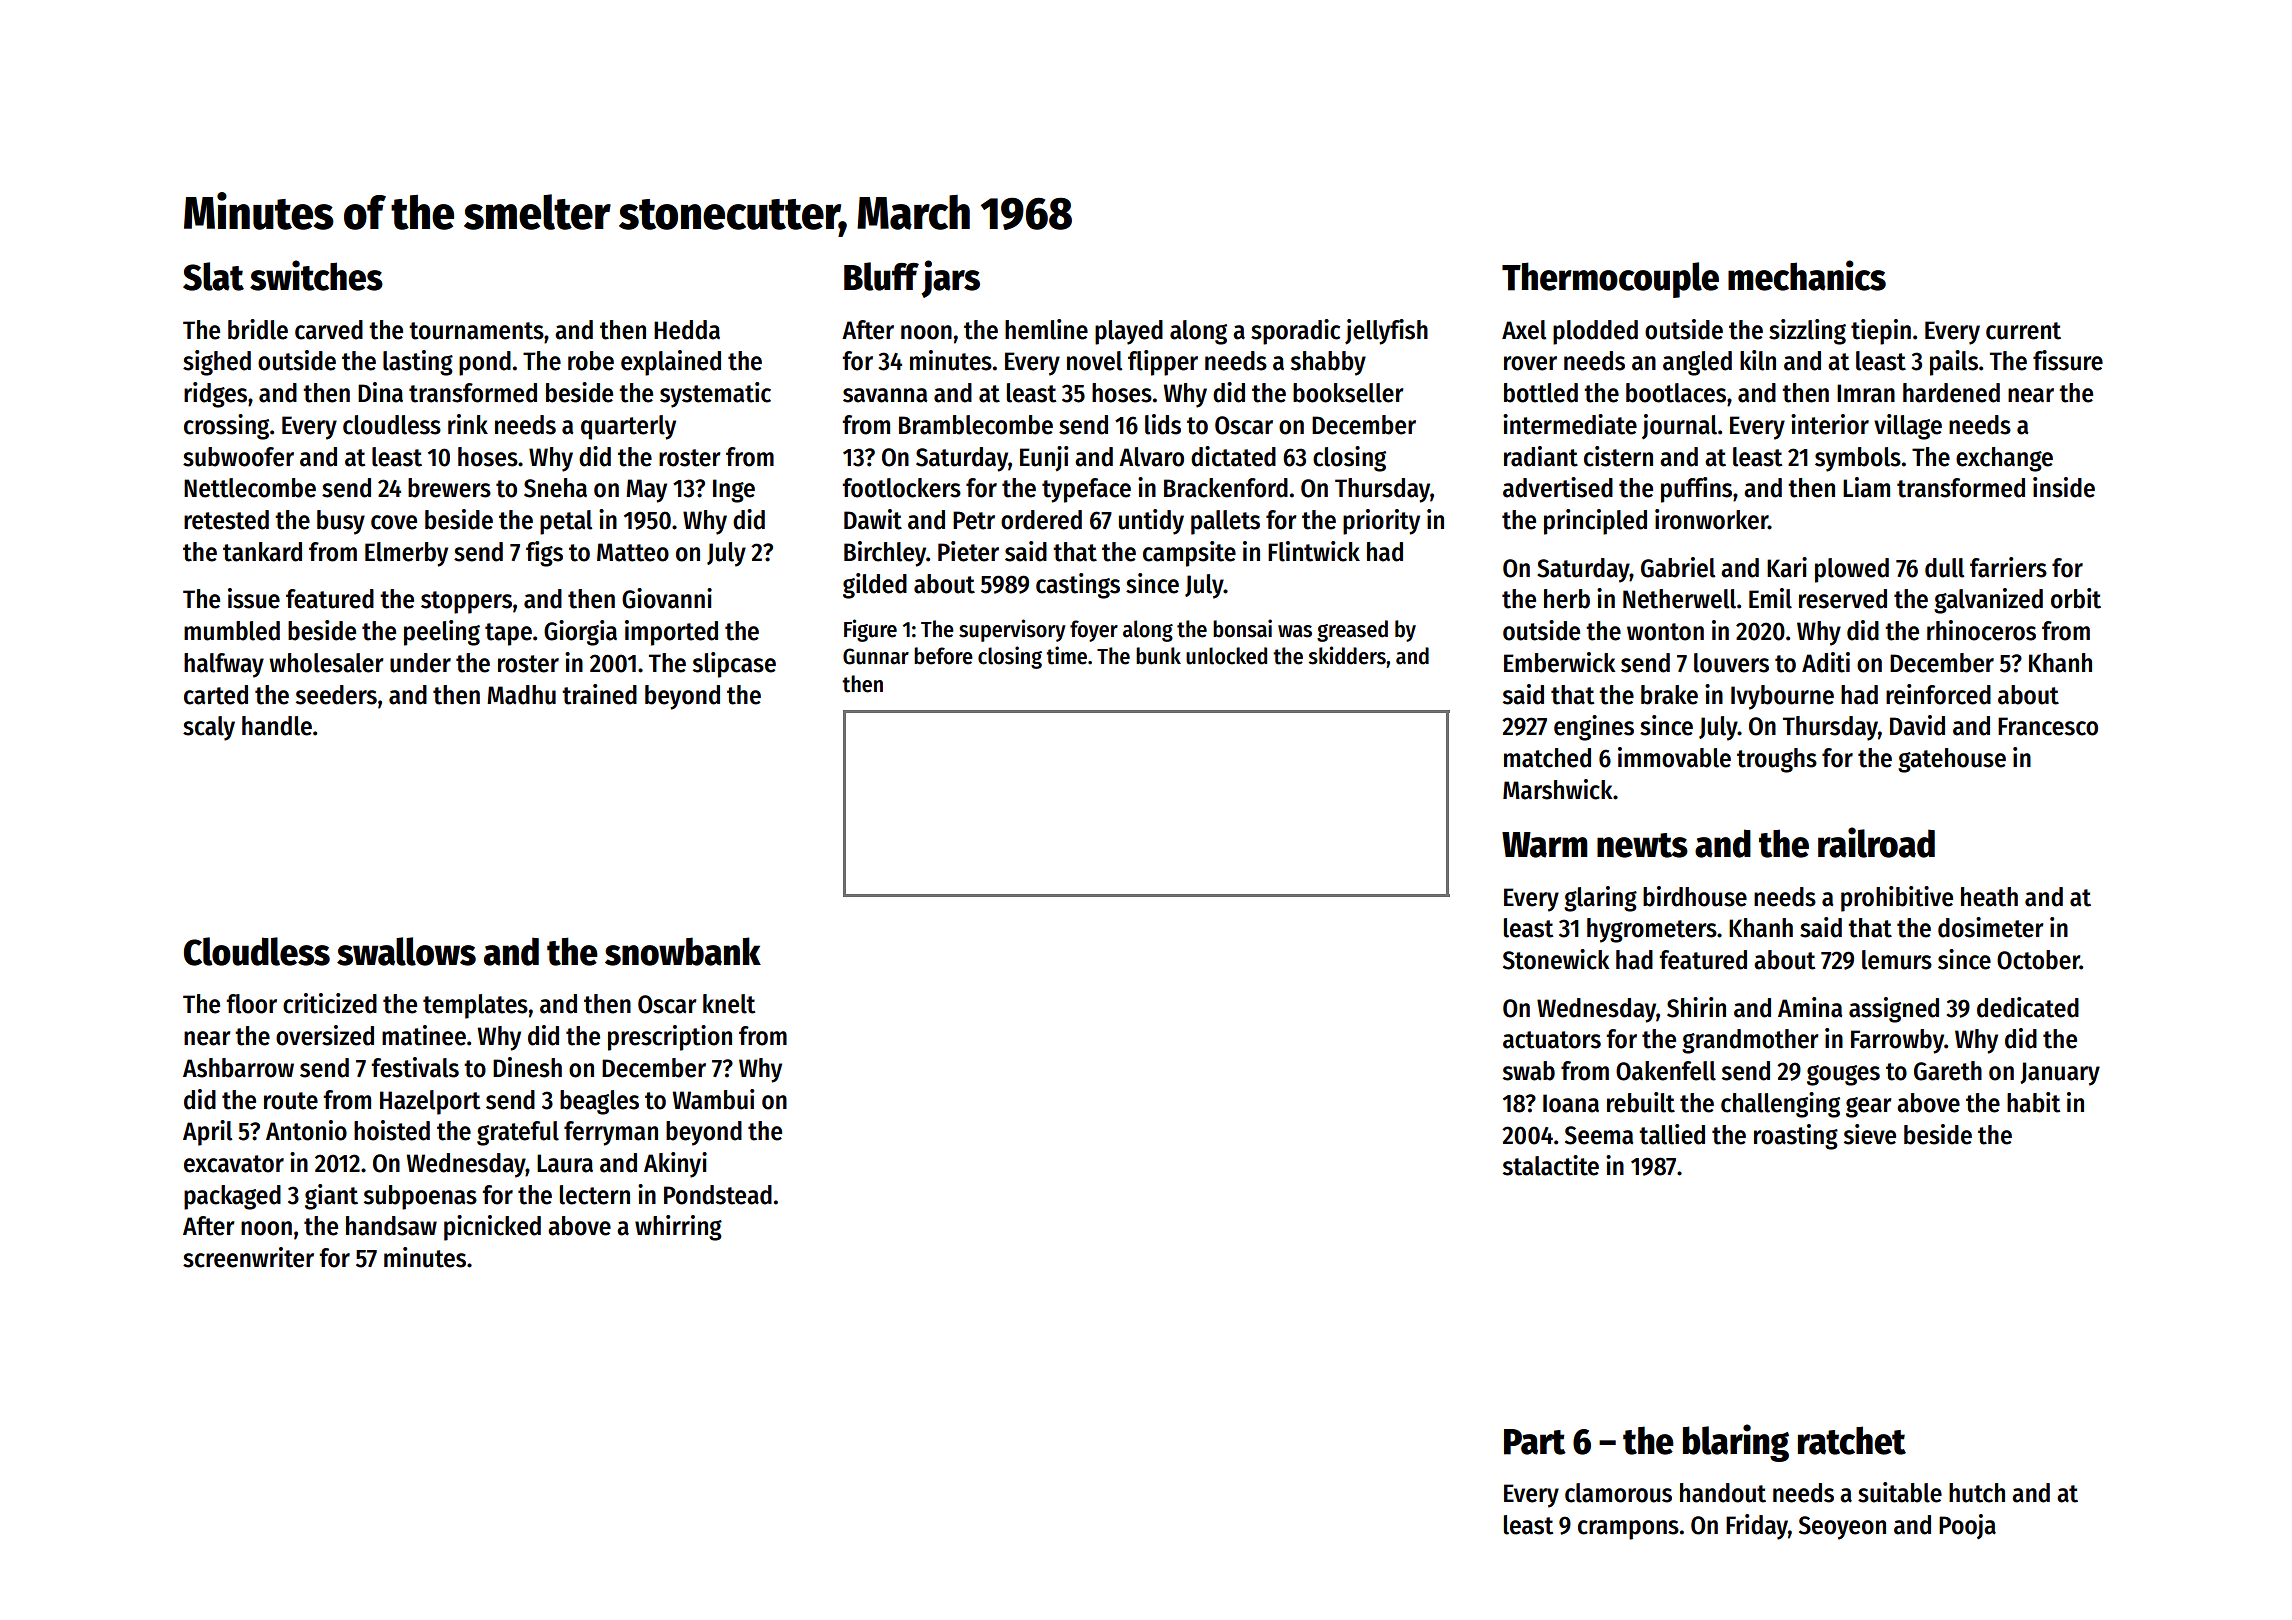 This screenshot has width=2292, height=1620. I want to click on stalactite, so click(1551, 1165).
